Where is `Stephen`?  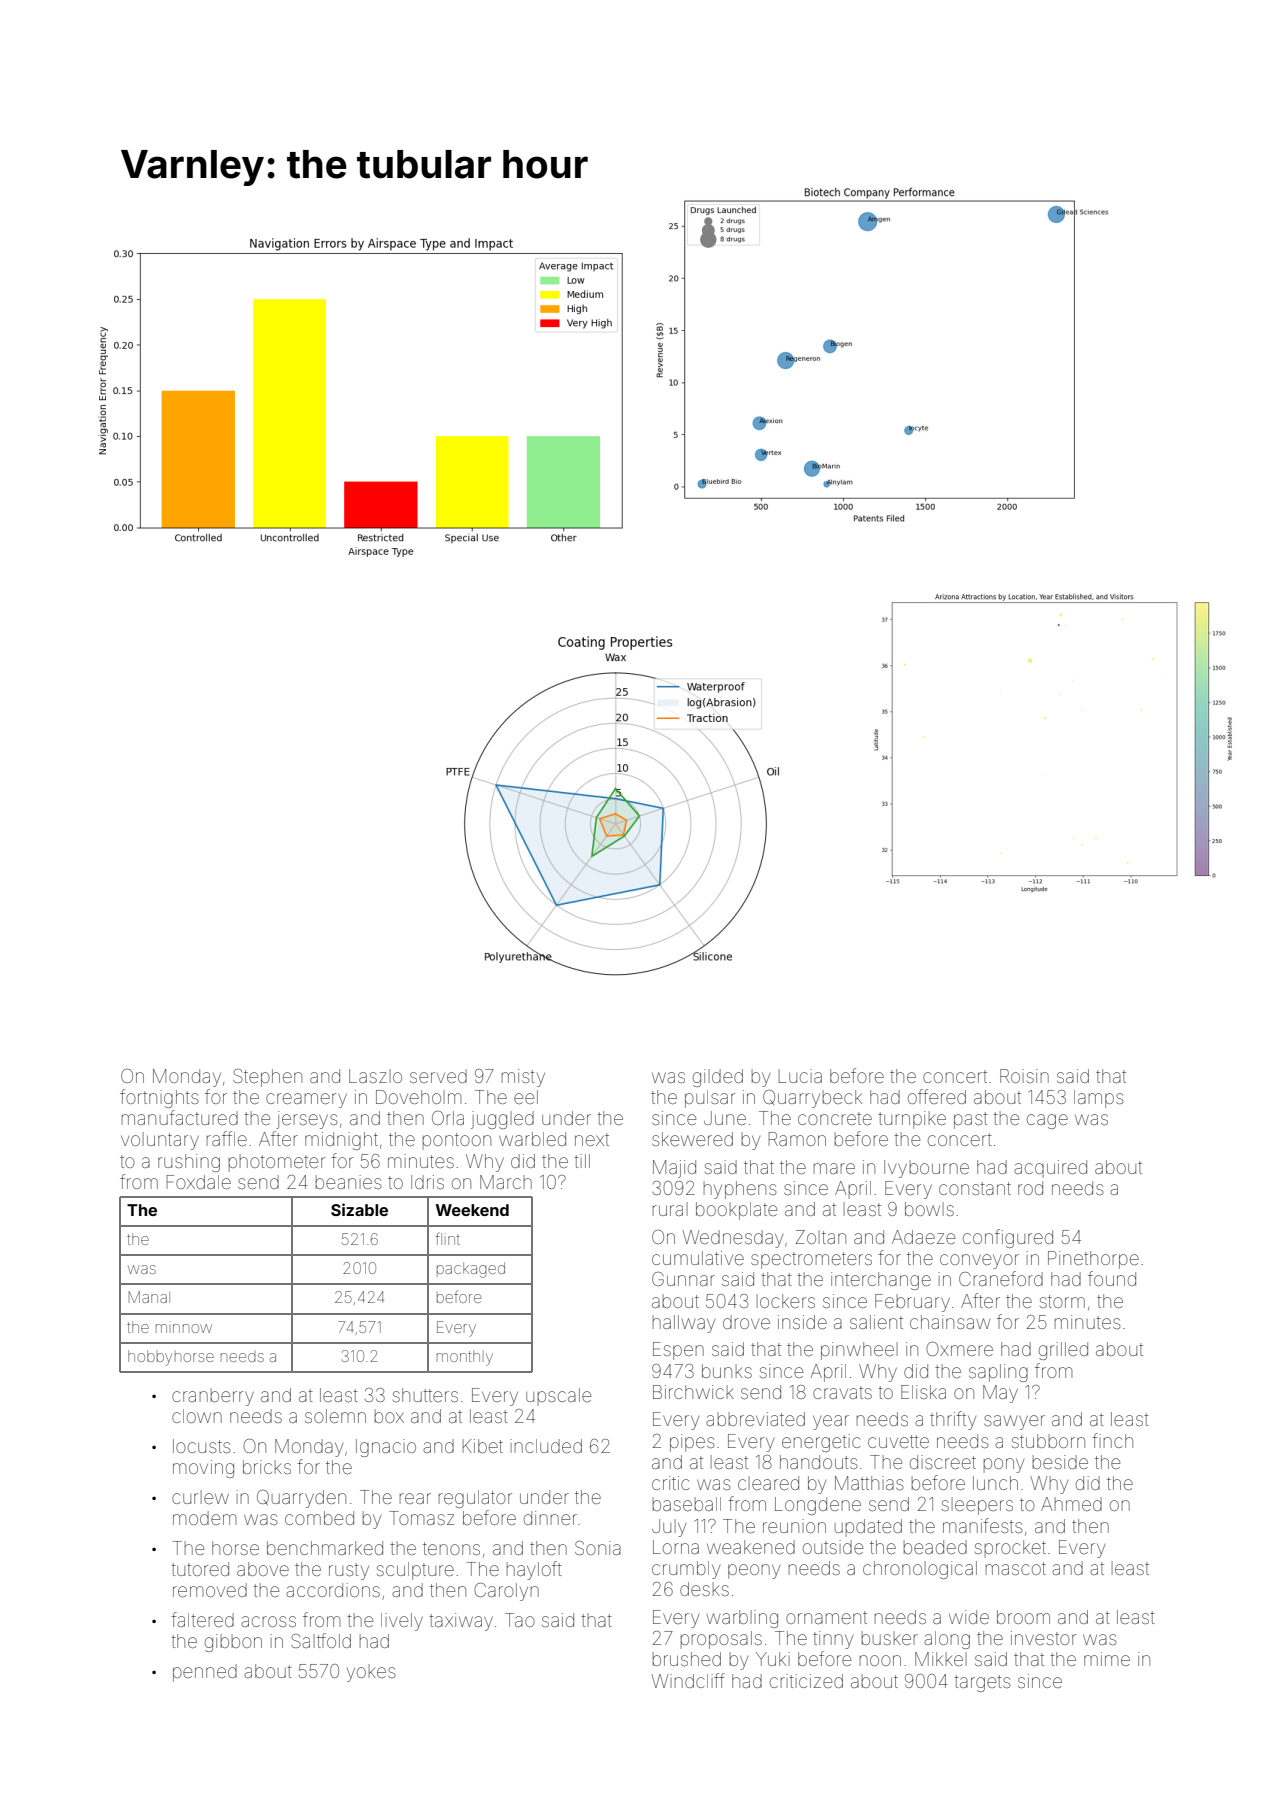
Stephen is located at coordinates (267, 1078).
